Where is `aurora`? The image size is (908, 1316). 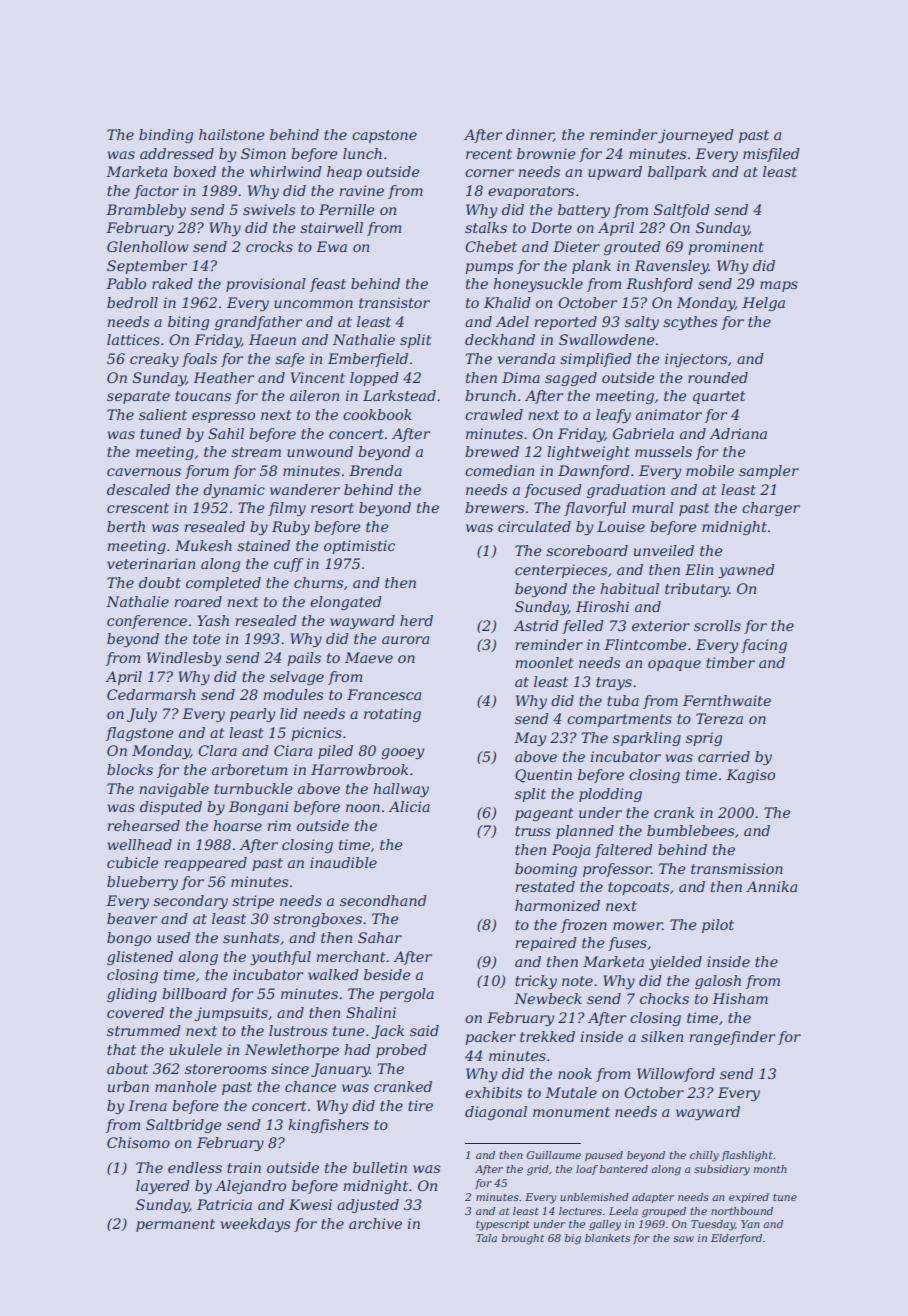 aurora is located at coordinates (405, 640).
